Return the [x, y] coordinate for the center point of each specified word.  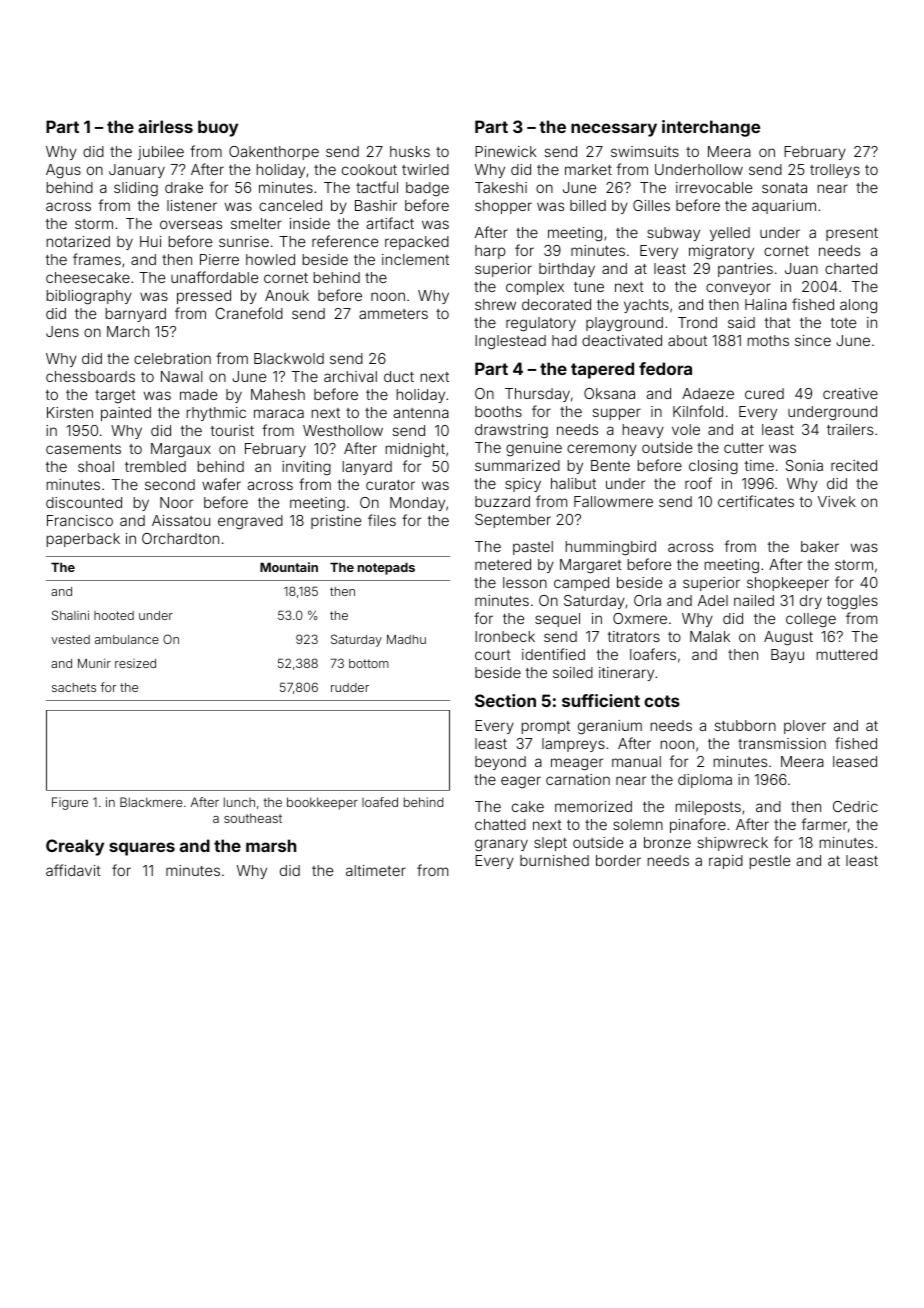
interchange [711, 128]
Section [505, 700]
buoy [218, 128]
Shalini [70, 615]
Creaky [75, 847]
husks [410, 151]
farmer [824, 824]
